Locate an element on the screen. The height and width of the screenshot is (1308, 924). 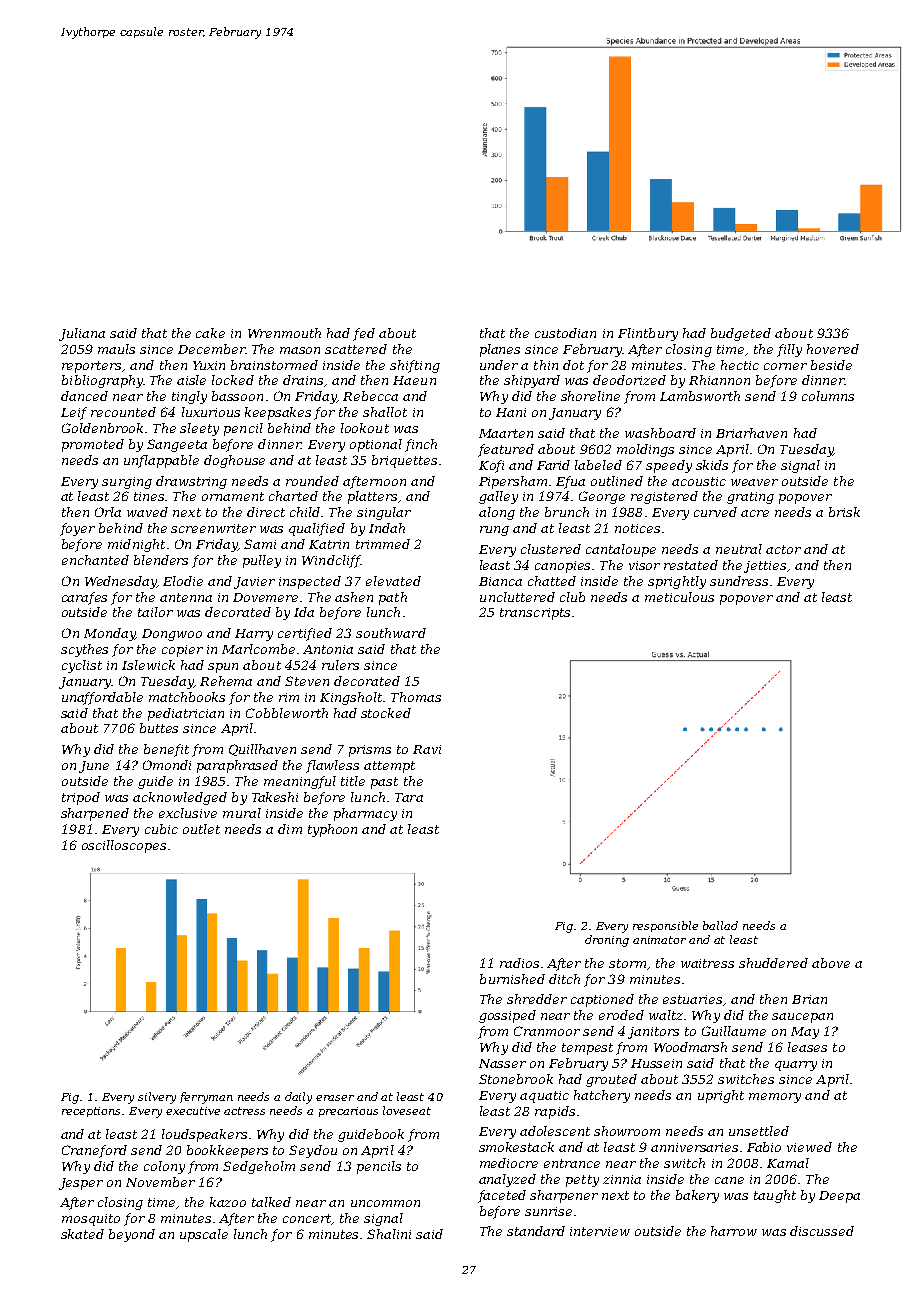
kazoo is located at coordinates (228, 1202).
